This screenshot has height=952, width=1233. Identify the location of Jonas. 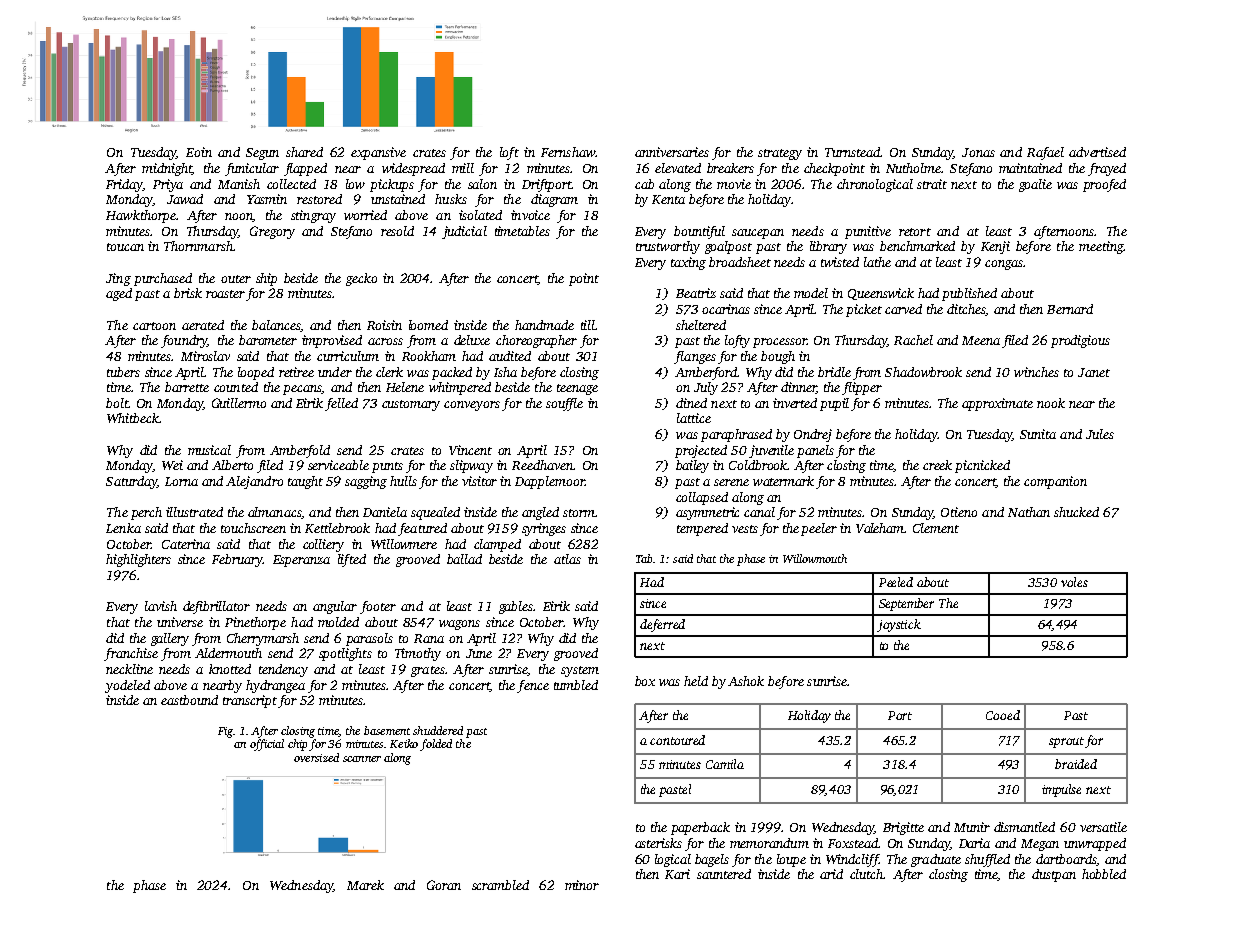
(978, 152).
